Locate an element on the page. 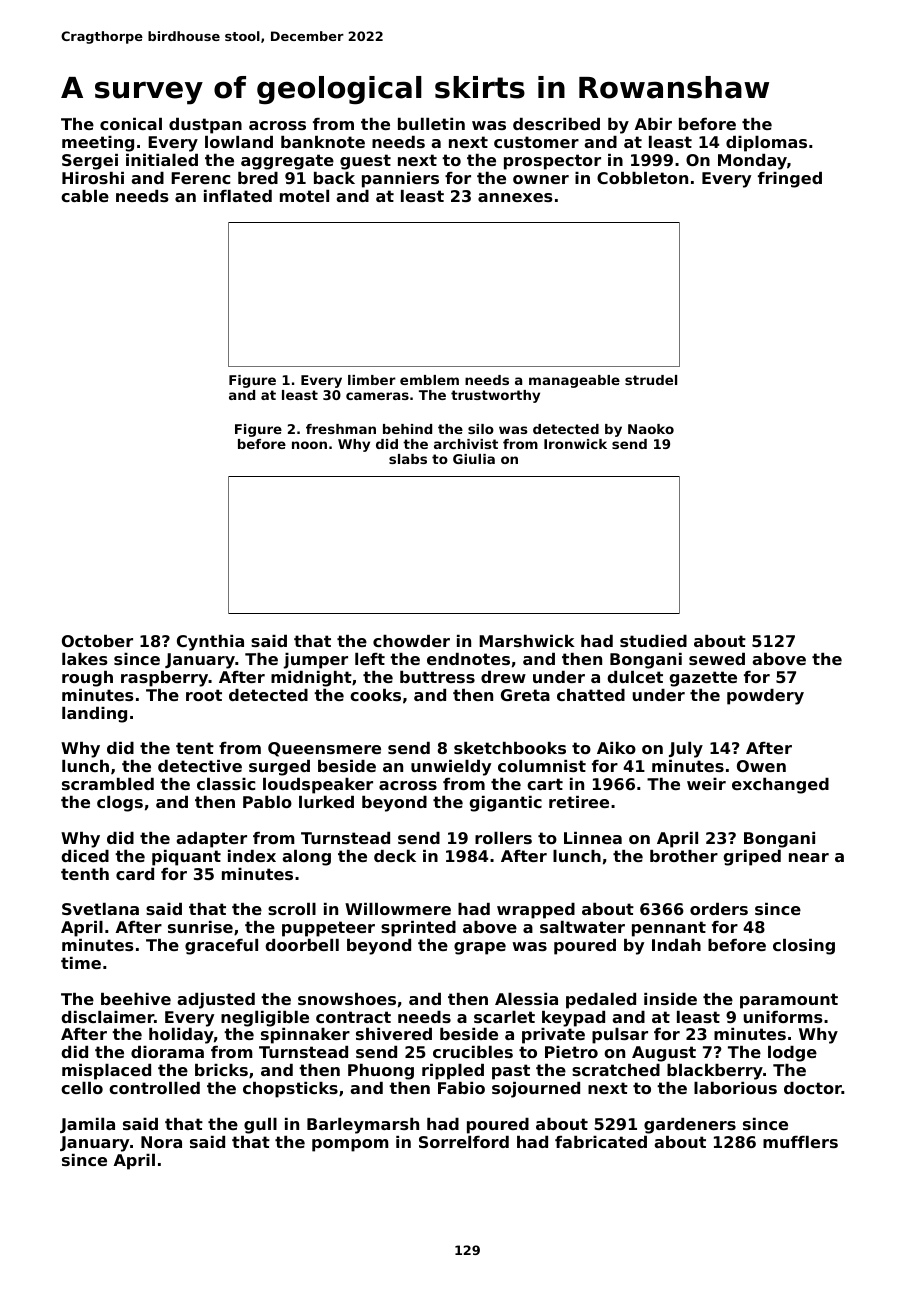 This document has height=1316, width=908. snowshoes is located at coordinates (347, 999).
